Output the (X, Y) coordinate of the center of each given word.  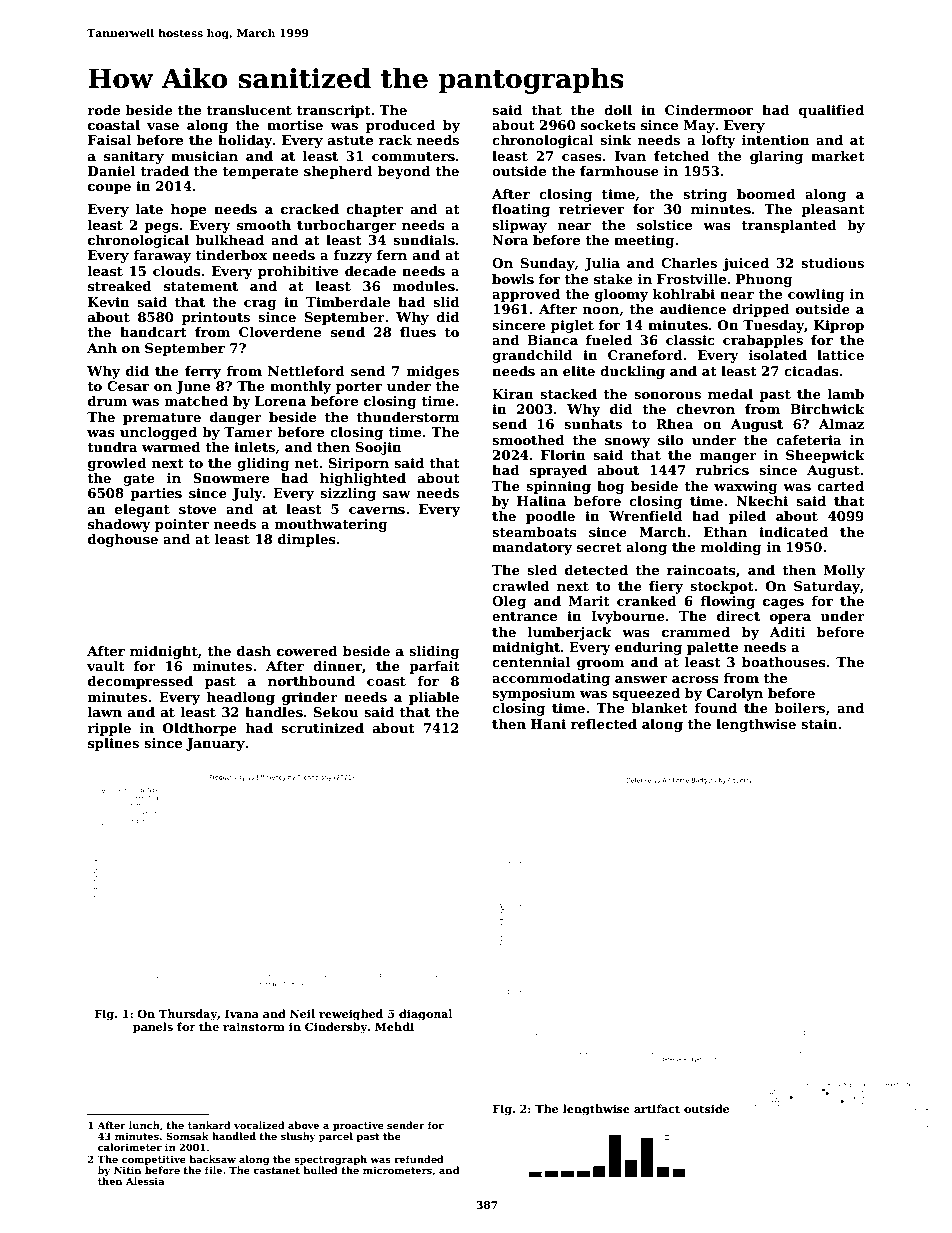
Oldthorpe (200, 729)
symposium (533, 694)
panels (153, 1028)
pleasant (833, 210)
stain (819, 724)
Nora (510, 240)
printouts (216, 318)
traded (164, 171)
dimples (307, 540)
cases (582, 157)
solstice (664, 225)
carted (840, 486)
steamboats (534, 532)
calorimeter (130, 1147)
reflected (604, 724)
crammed (696, 632)
